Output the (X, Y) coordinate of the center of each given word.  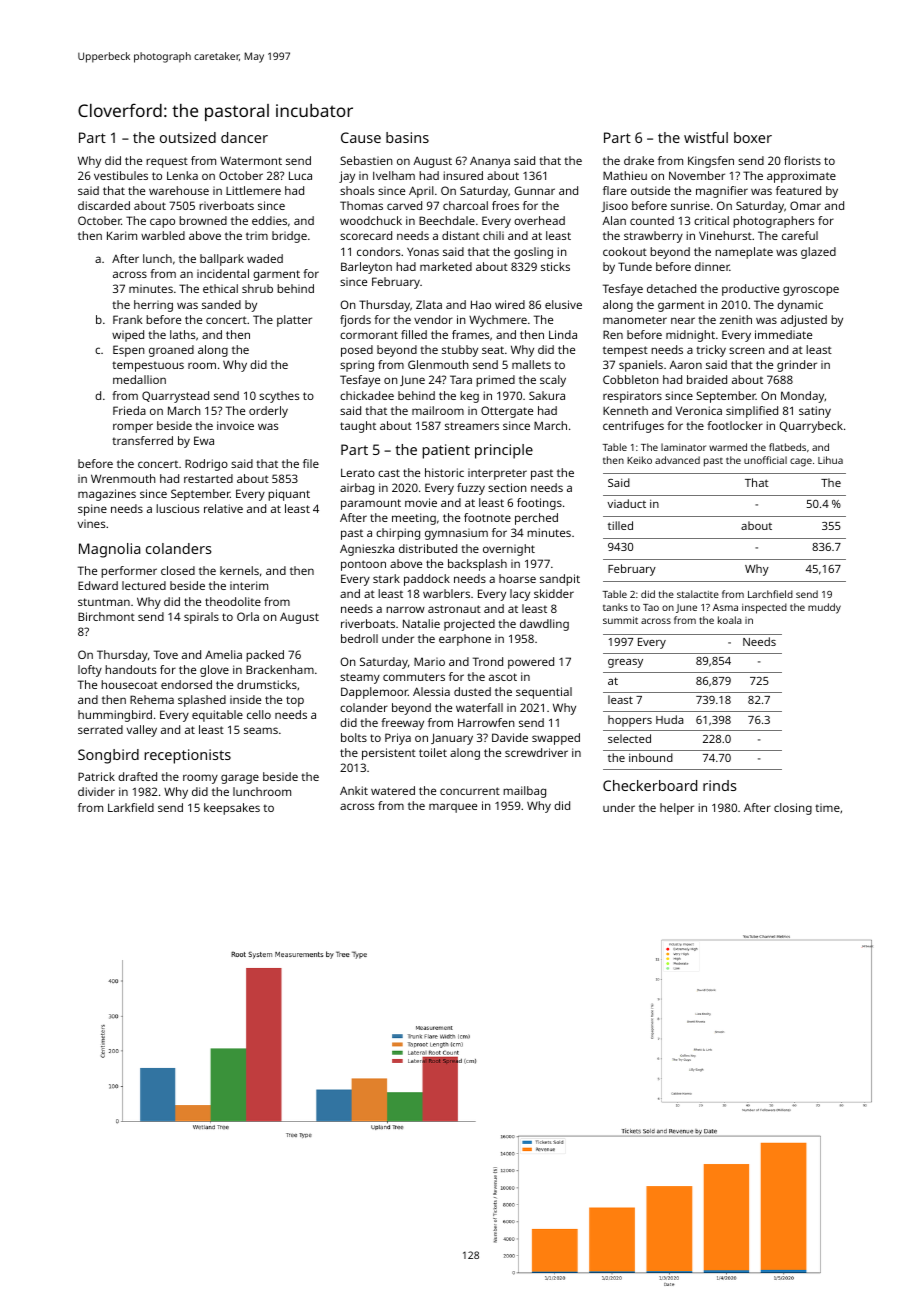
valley (142, 731)
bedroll (359, 638)
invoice (235, 425)
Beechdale (447, 220)
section (507, 487)
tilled (620, 525)
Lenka (182, 175)
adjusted (804, 321)
